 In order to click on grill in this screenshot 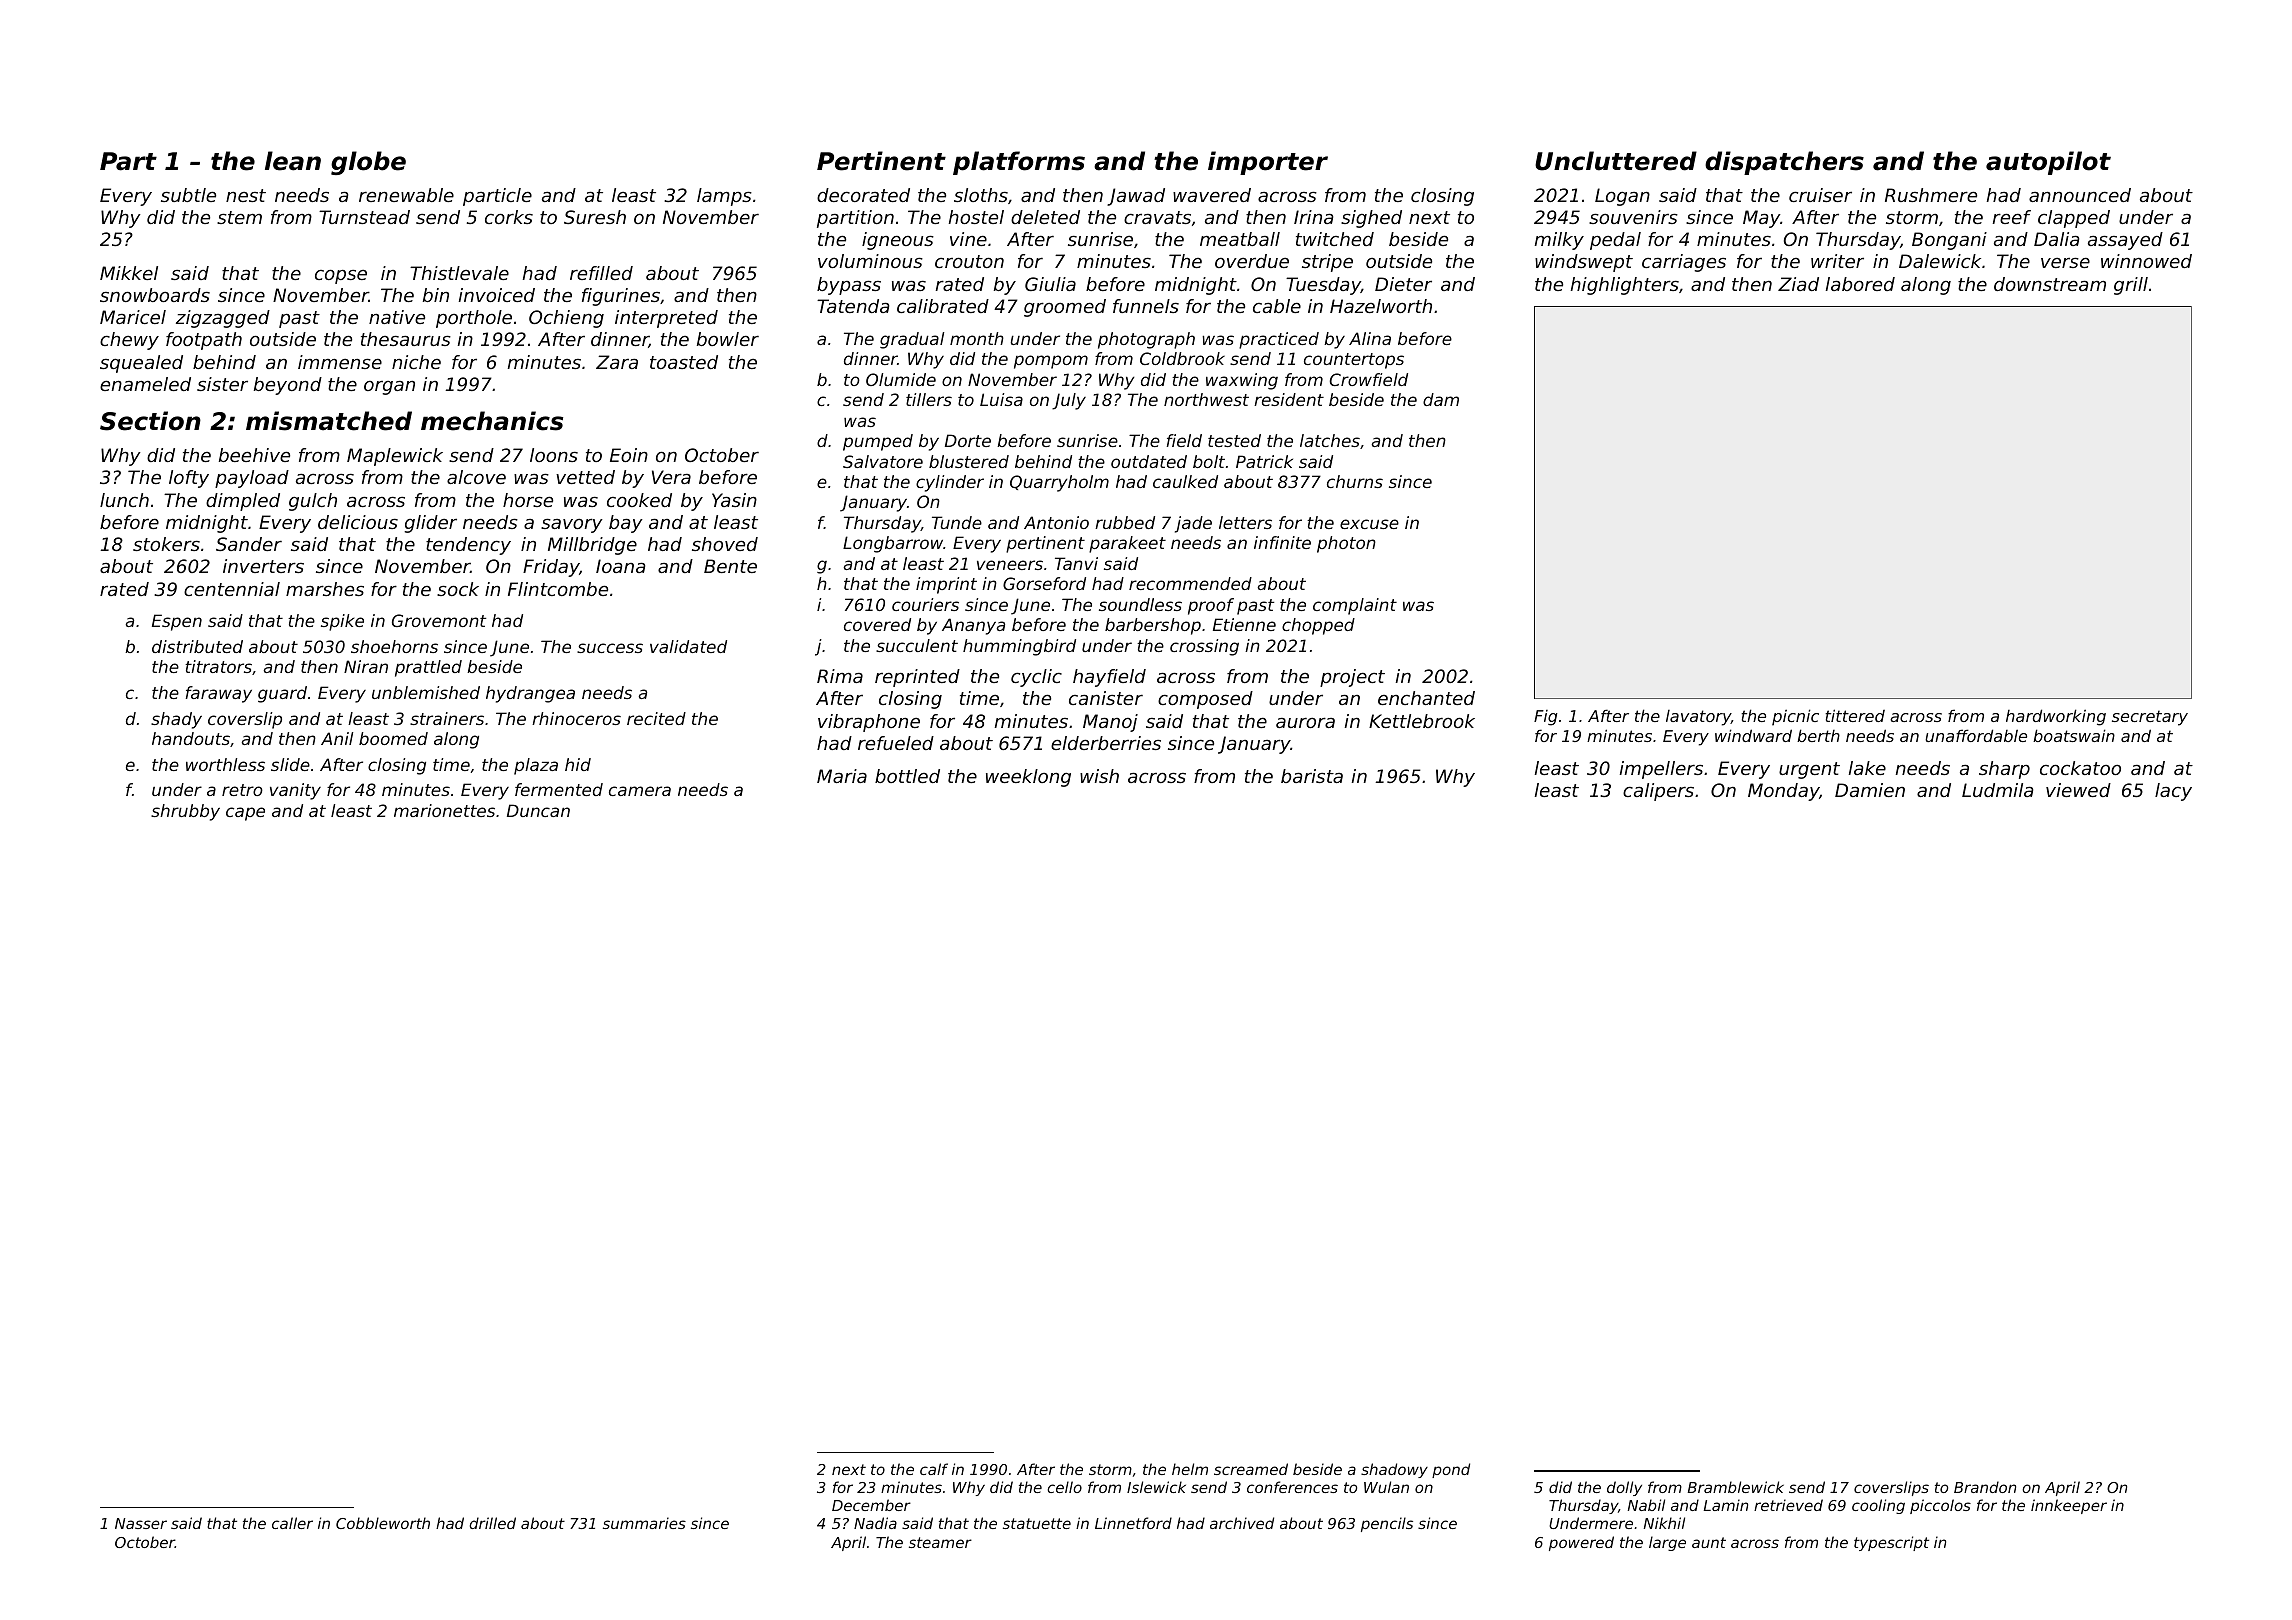, I will do `click(2131, 286)`.
